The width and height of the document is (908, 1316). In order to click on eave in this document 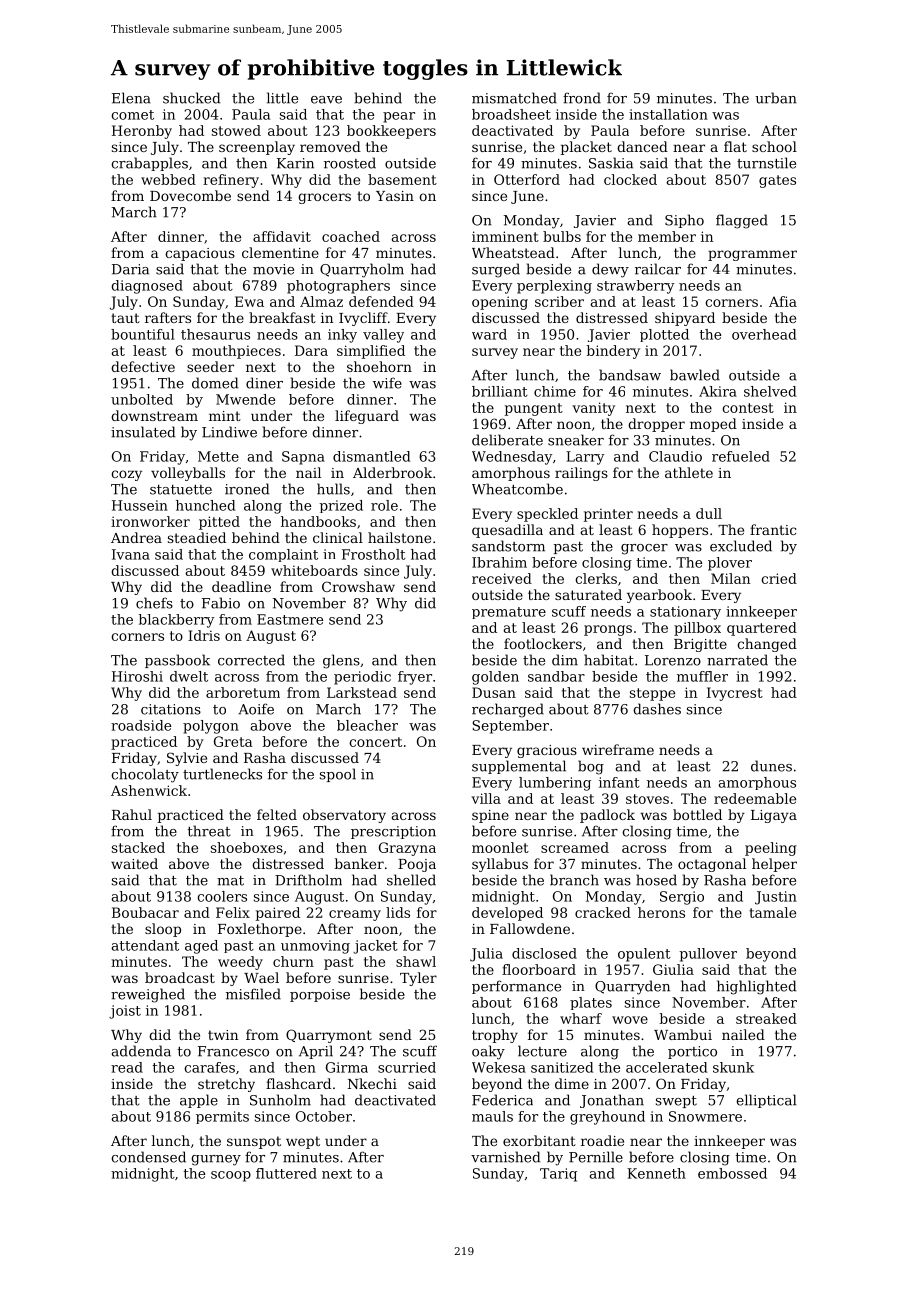, I will do `click(326, 100)`.
